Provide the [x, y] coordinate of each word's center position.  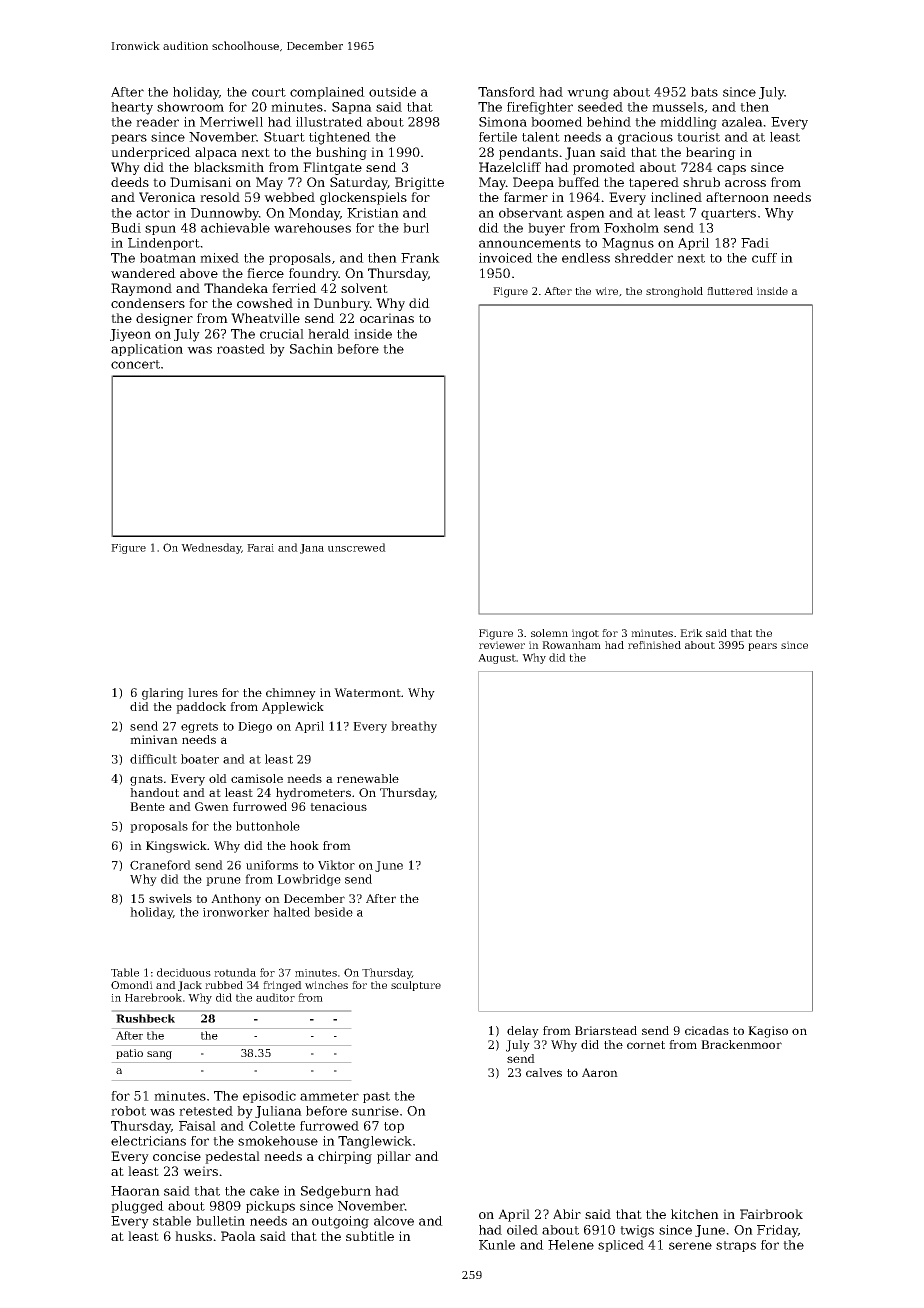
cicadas [707, 1030]
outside [392, 92]
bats [704, 92]
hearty [132, 108]
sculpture [416, 986]
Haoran [135, 1191]
